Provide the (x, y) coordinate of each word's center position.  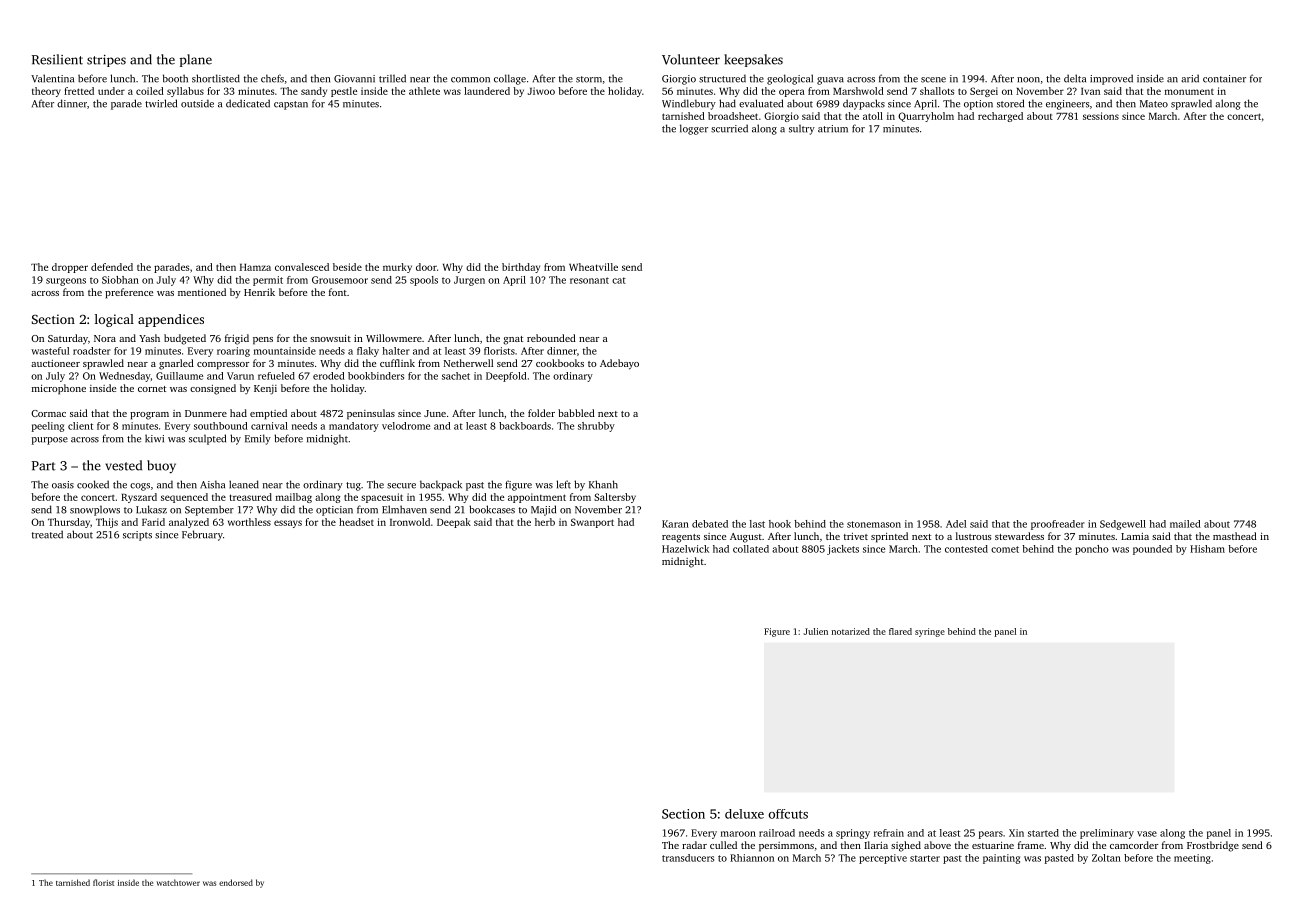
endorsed (236, 882)
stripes (106, 61)
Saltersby (615, 498)
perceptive (883, 859)
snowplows (95, 511)
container (1224, 79)
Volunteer (691, 59)
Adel (956, 524)
